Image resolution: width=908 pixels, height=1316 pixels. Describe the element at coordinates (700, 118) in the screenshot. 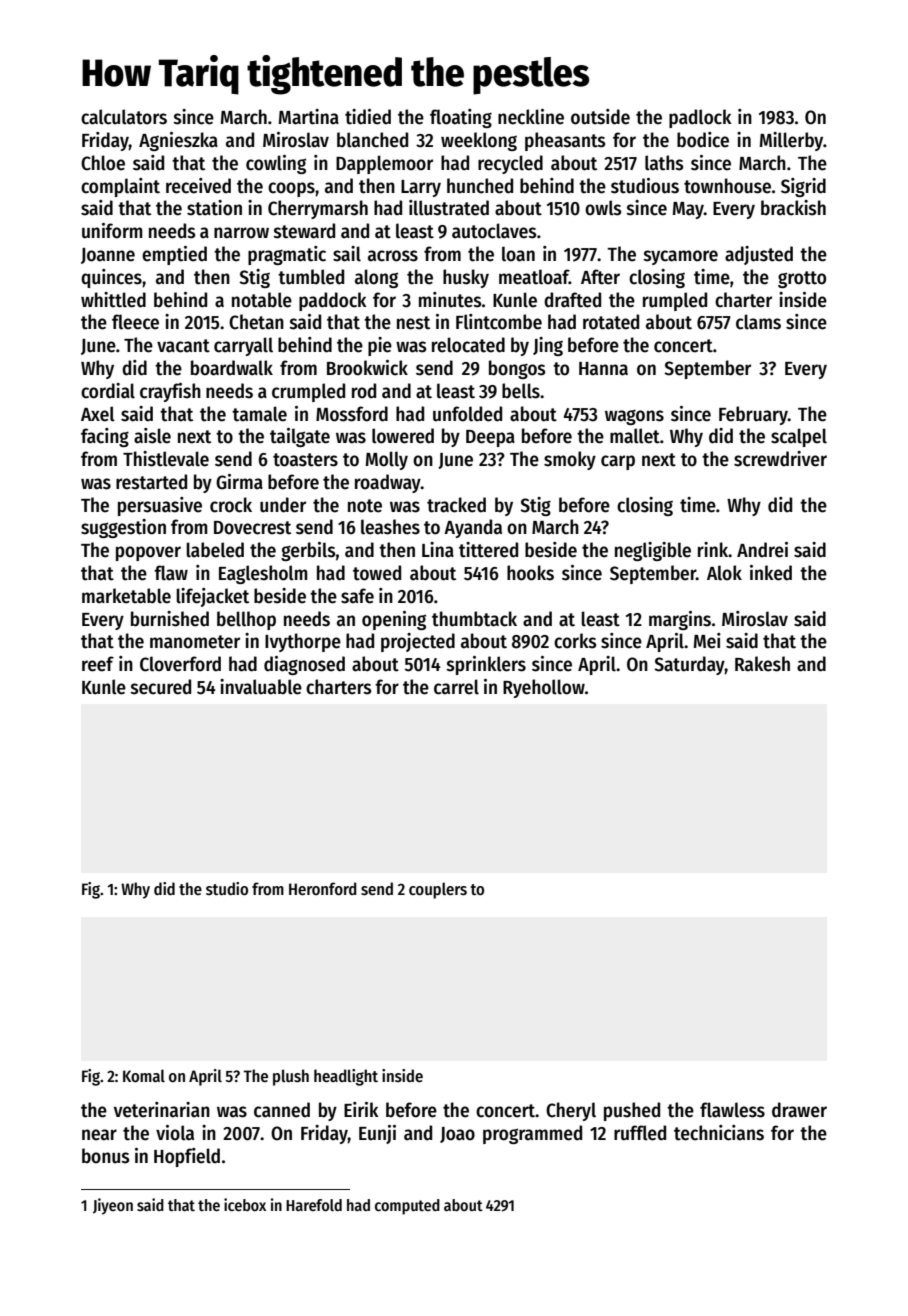

I see `padlock` at that location.
